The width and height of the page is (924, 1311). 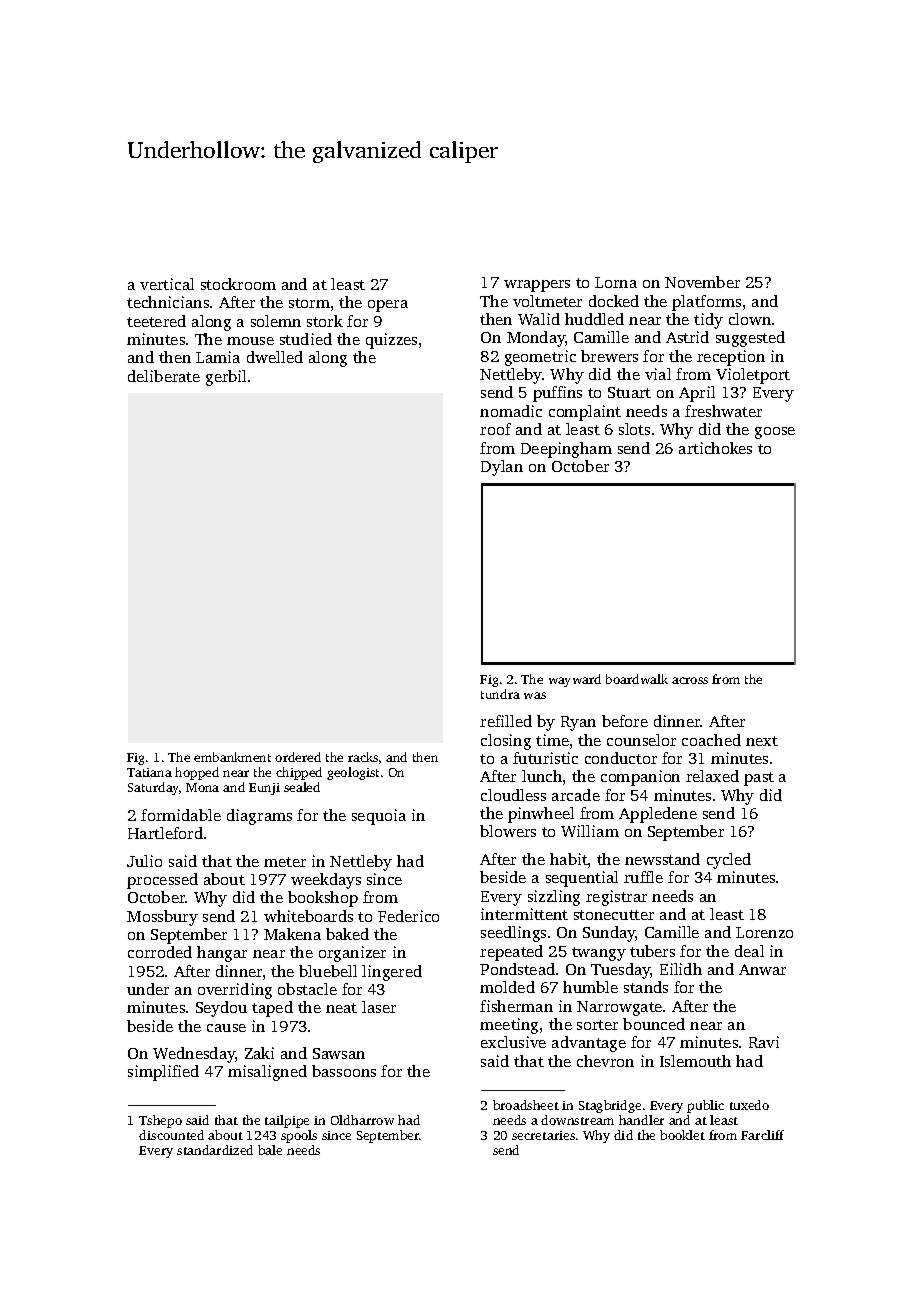 What do you see at coordinates (616, 282) in the page?
I see `Lorna` at bounding box center [616, 282].
